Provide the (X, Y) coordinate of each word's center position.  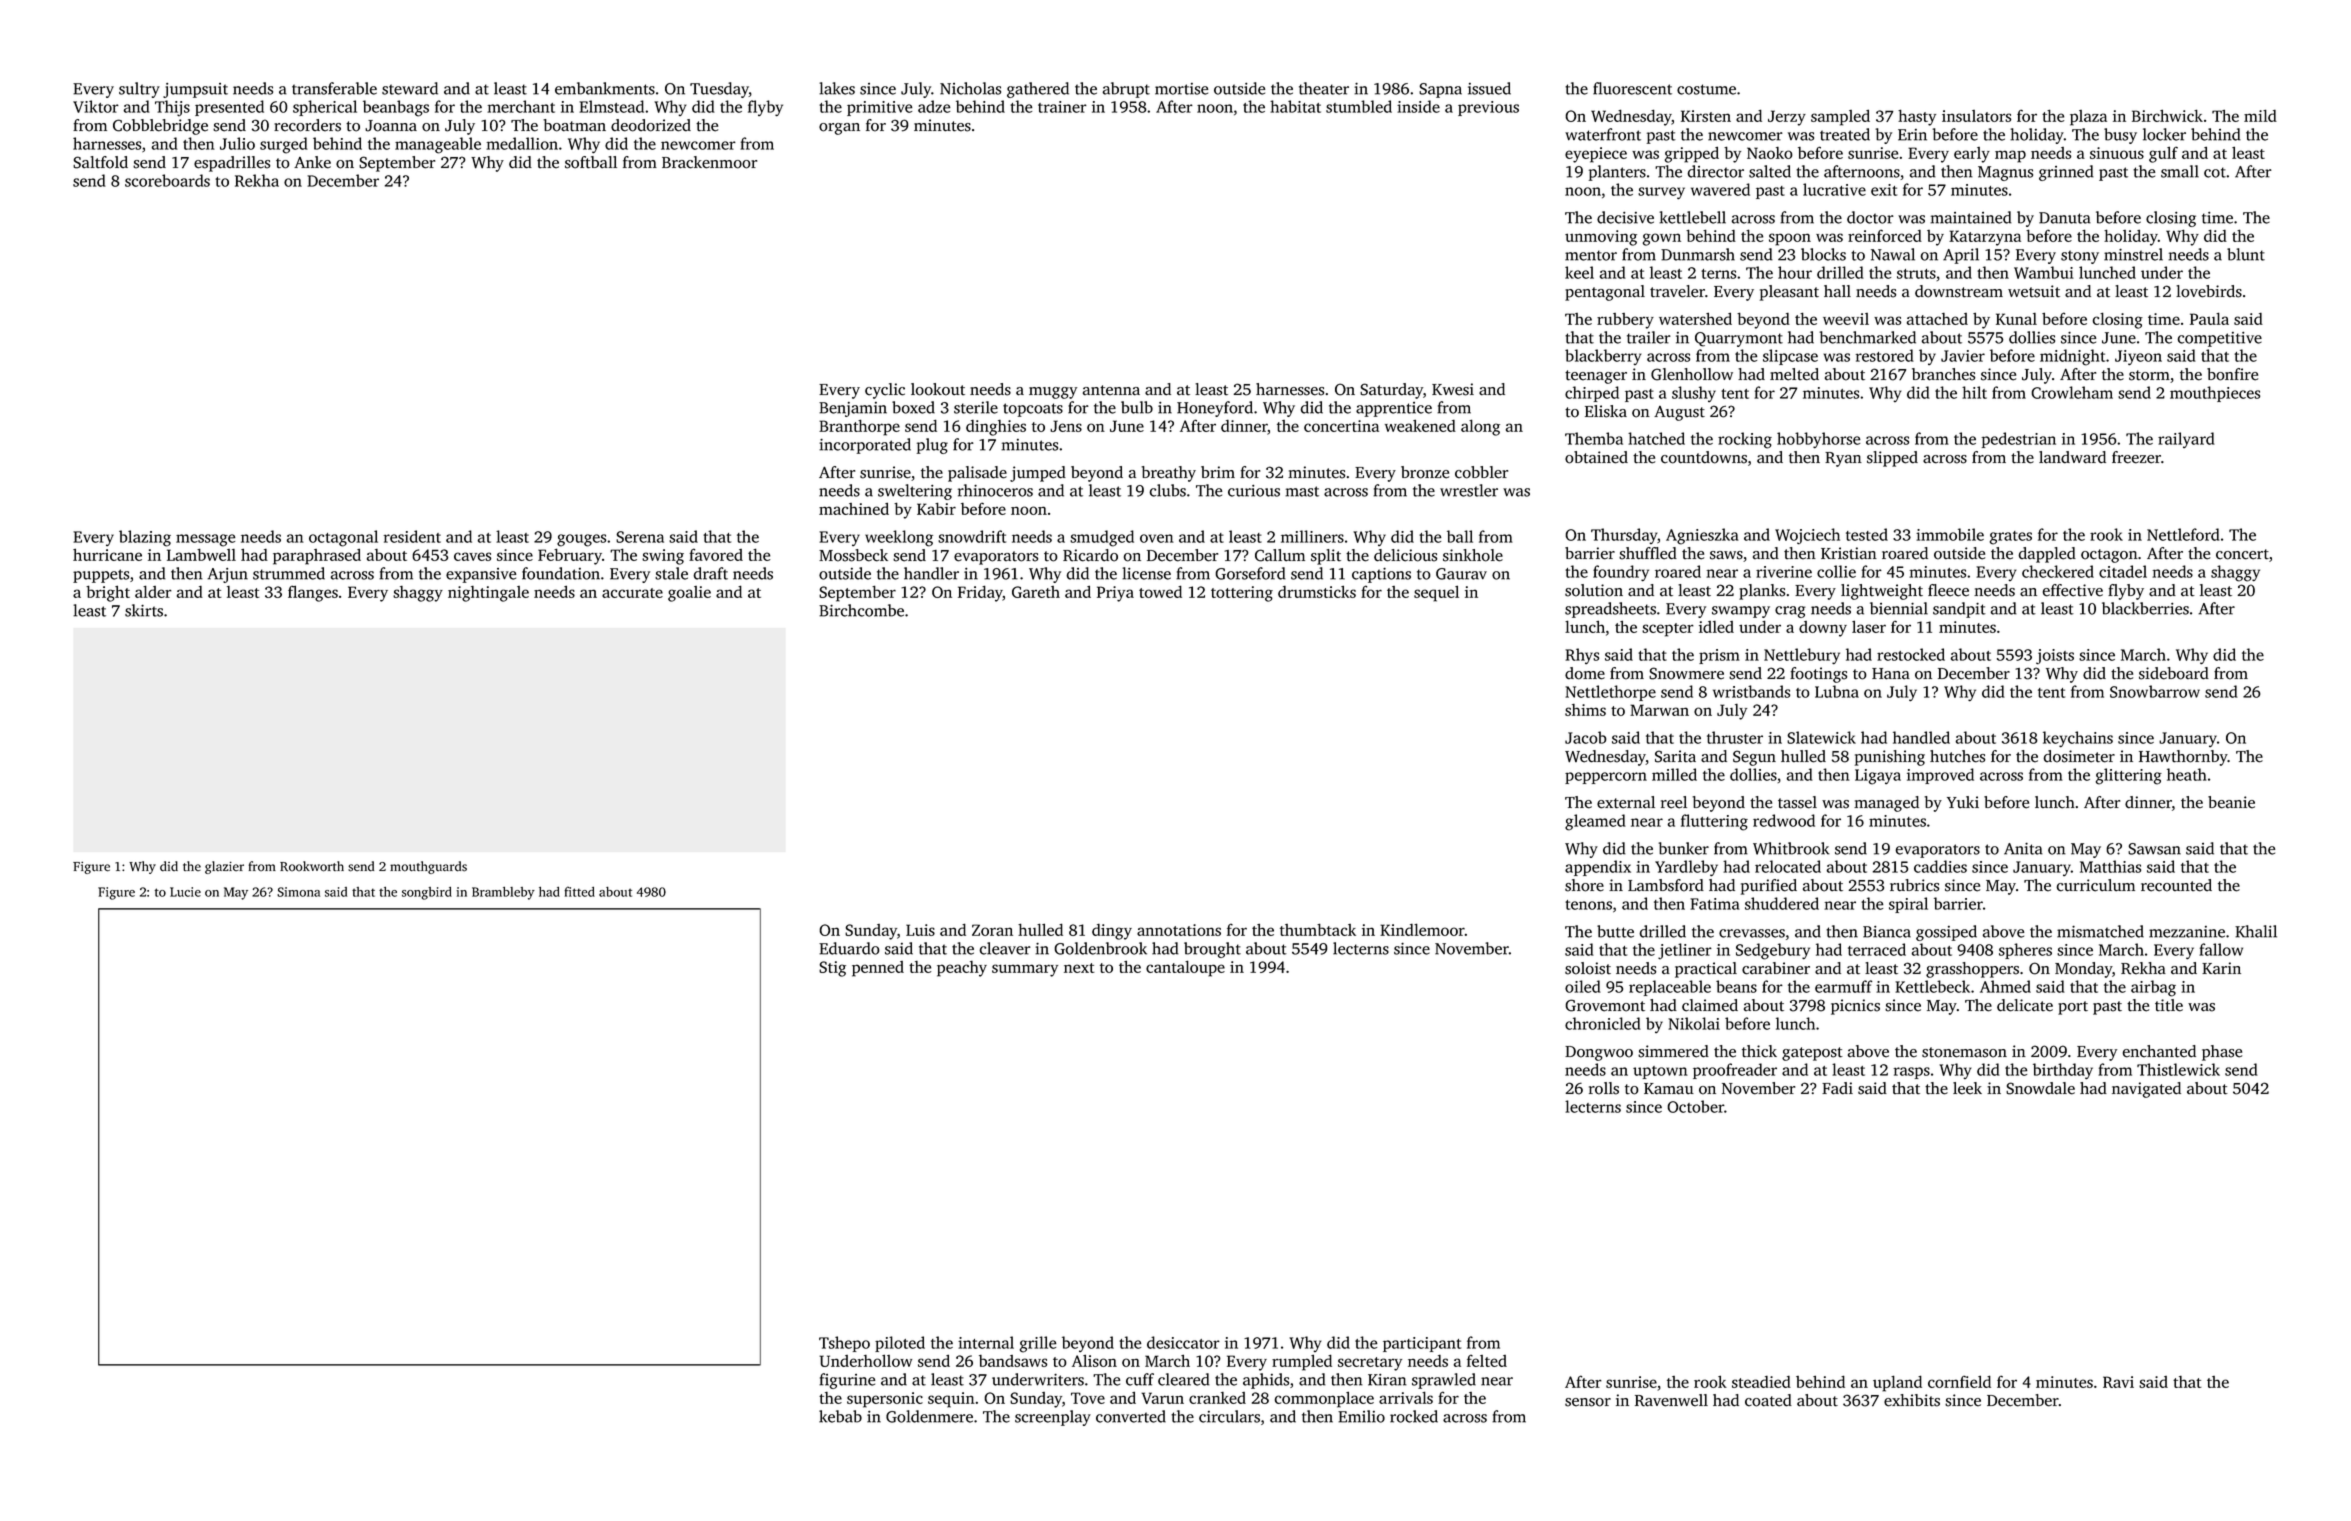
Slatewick (1821, 737)
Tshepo (844, 1344)
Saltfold (100, 162)
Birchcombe (861, 610)
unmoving (1601, 238)
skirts (144, 610)
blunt (2246, 254)
